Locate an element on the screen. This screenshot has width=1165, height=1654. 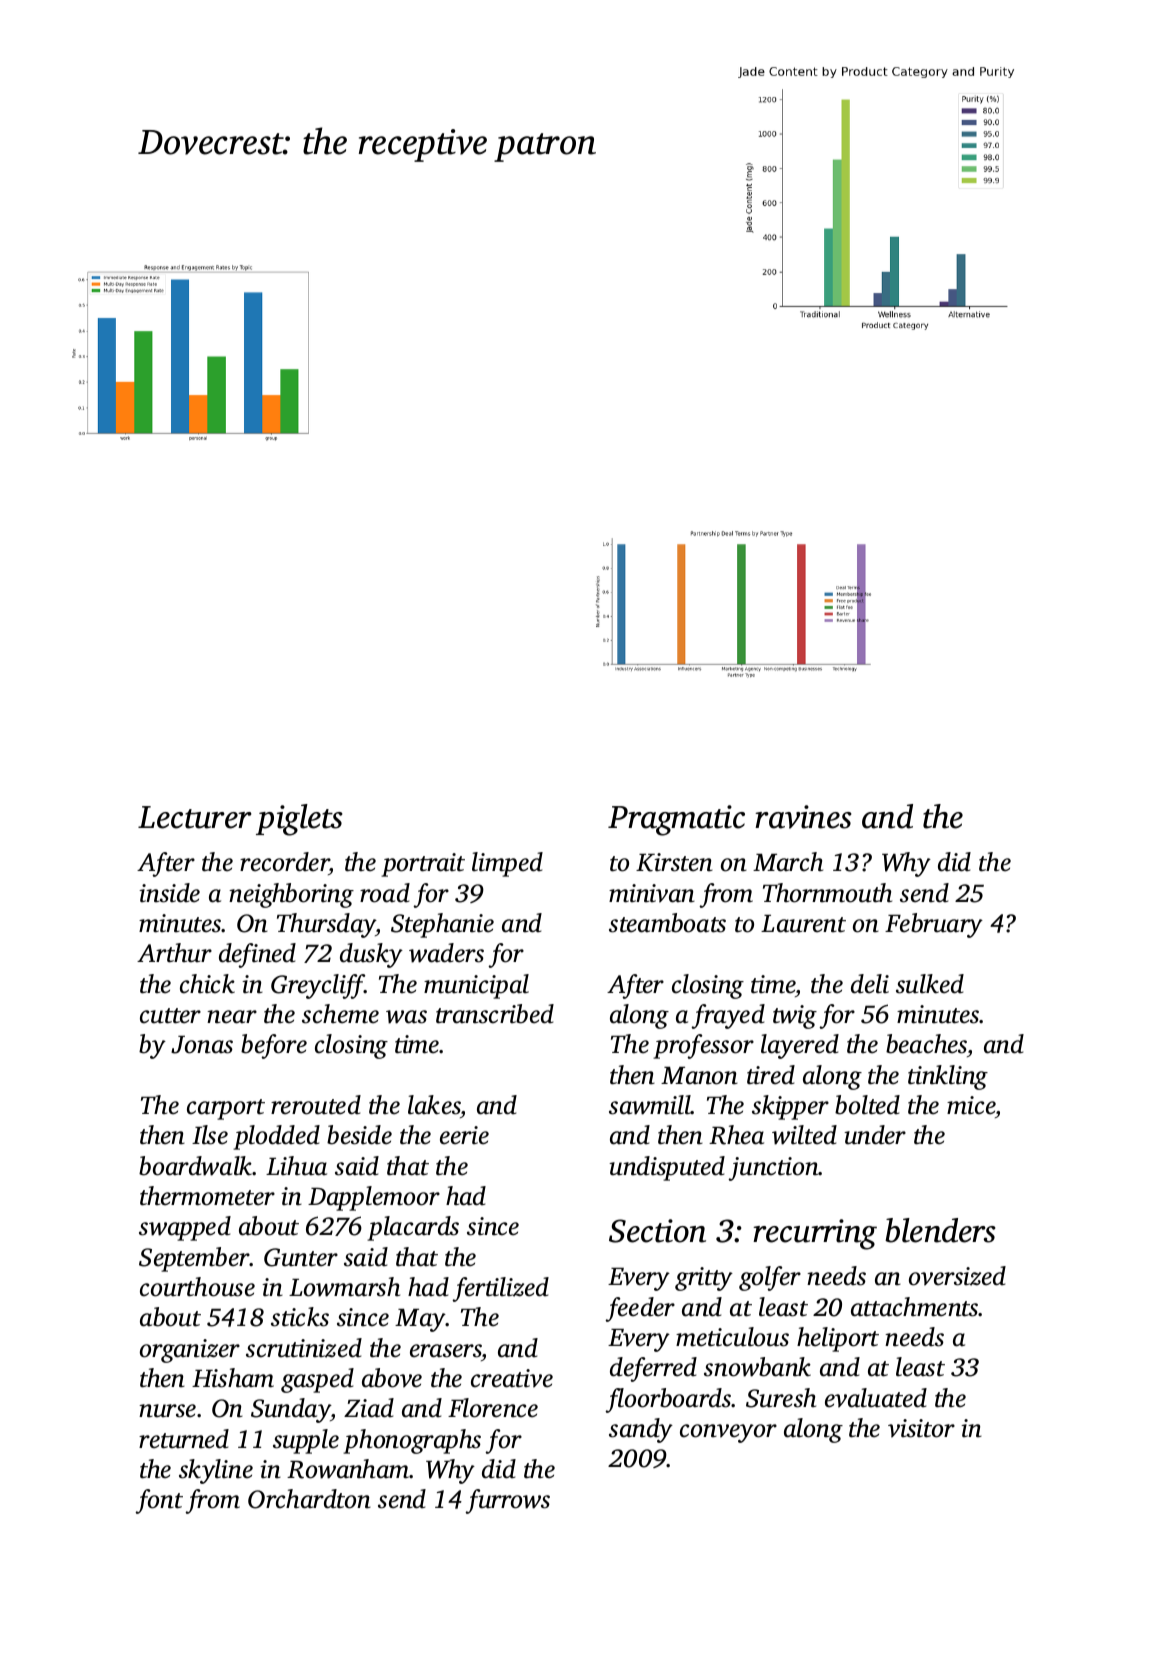
ravines is located at coordinates (803, 817).
